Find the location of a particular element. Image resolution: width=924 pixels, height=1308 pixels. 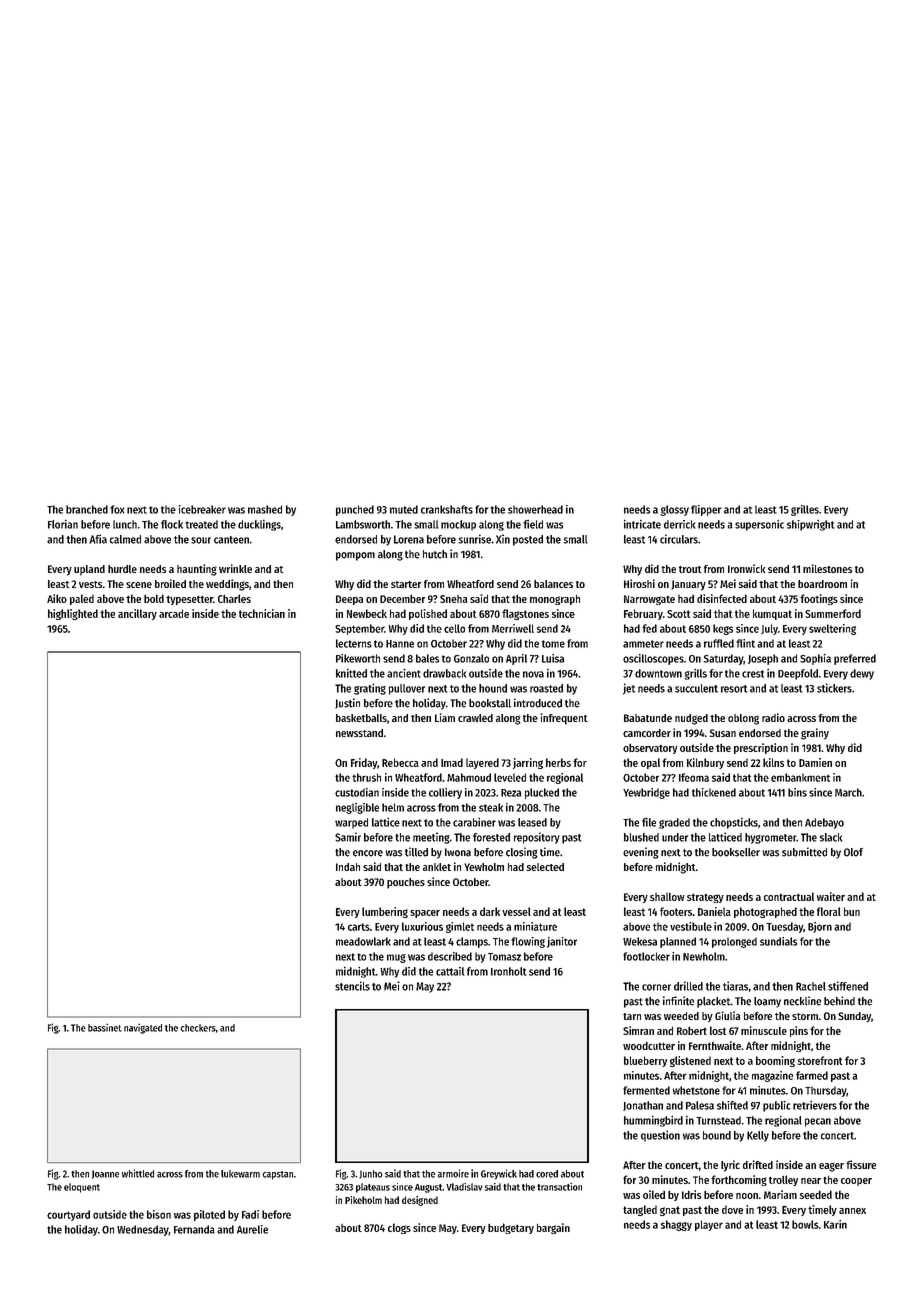

bassinet is located at coordinates (105, 1027).
